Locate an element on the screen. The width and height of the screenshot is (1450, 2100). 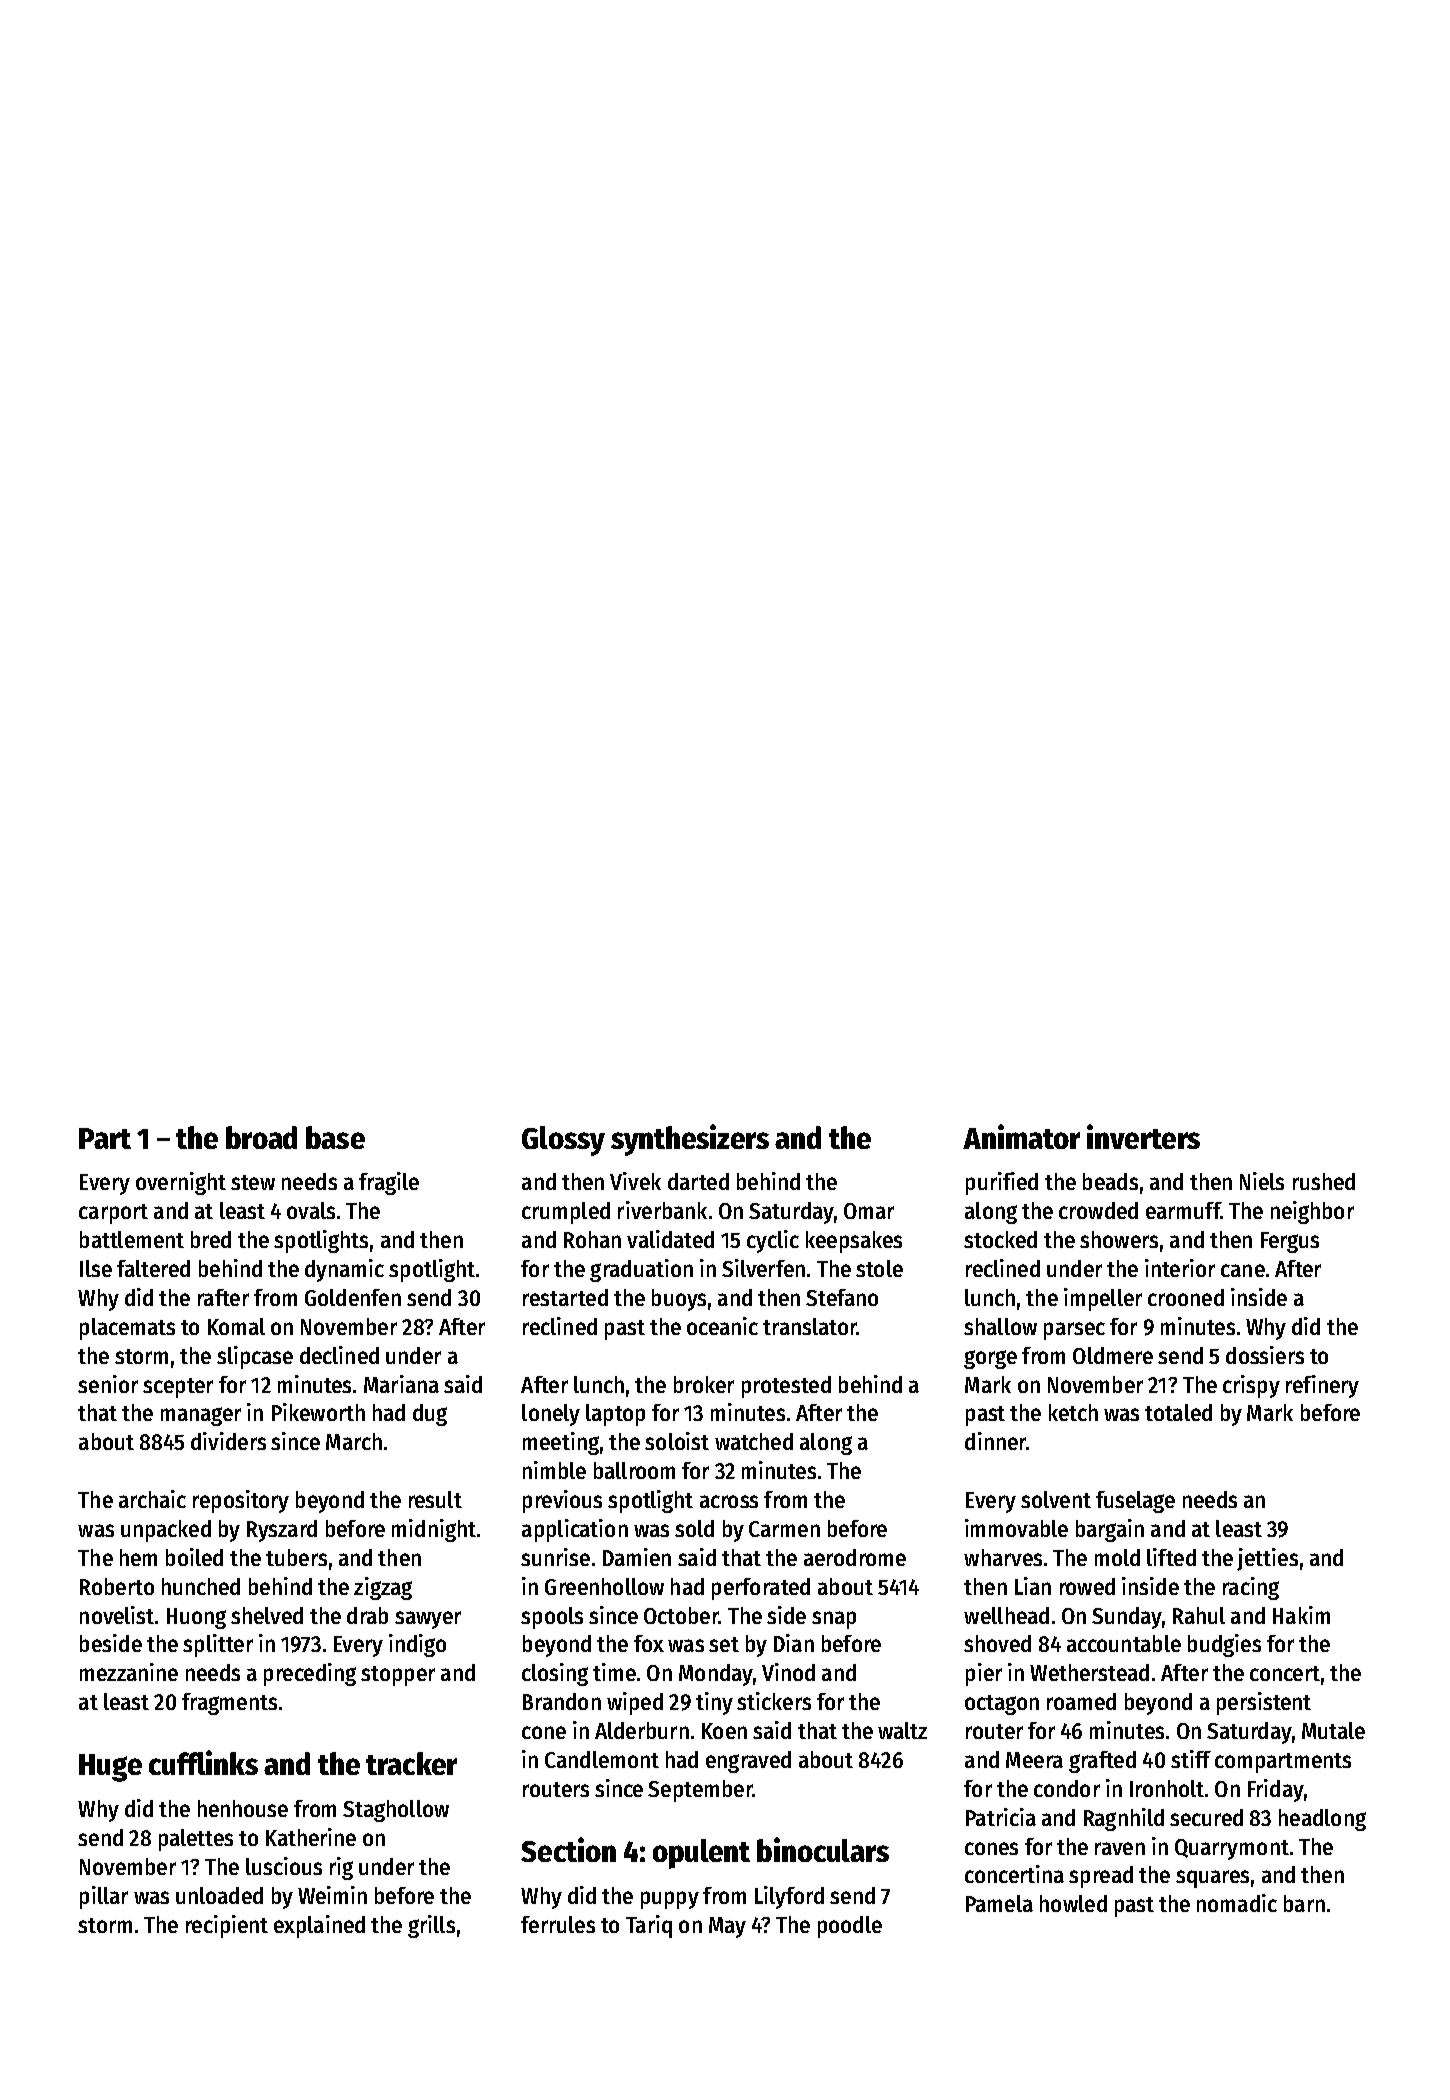
refinery is located at coordinates (1322, 1386).
